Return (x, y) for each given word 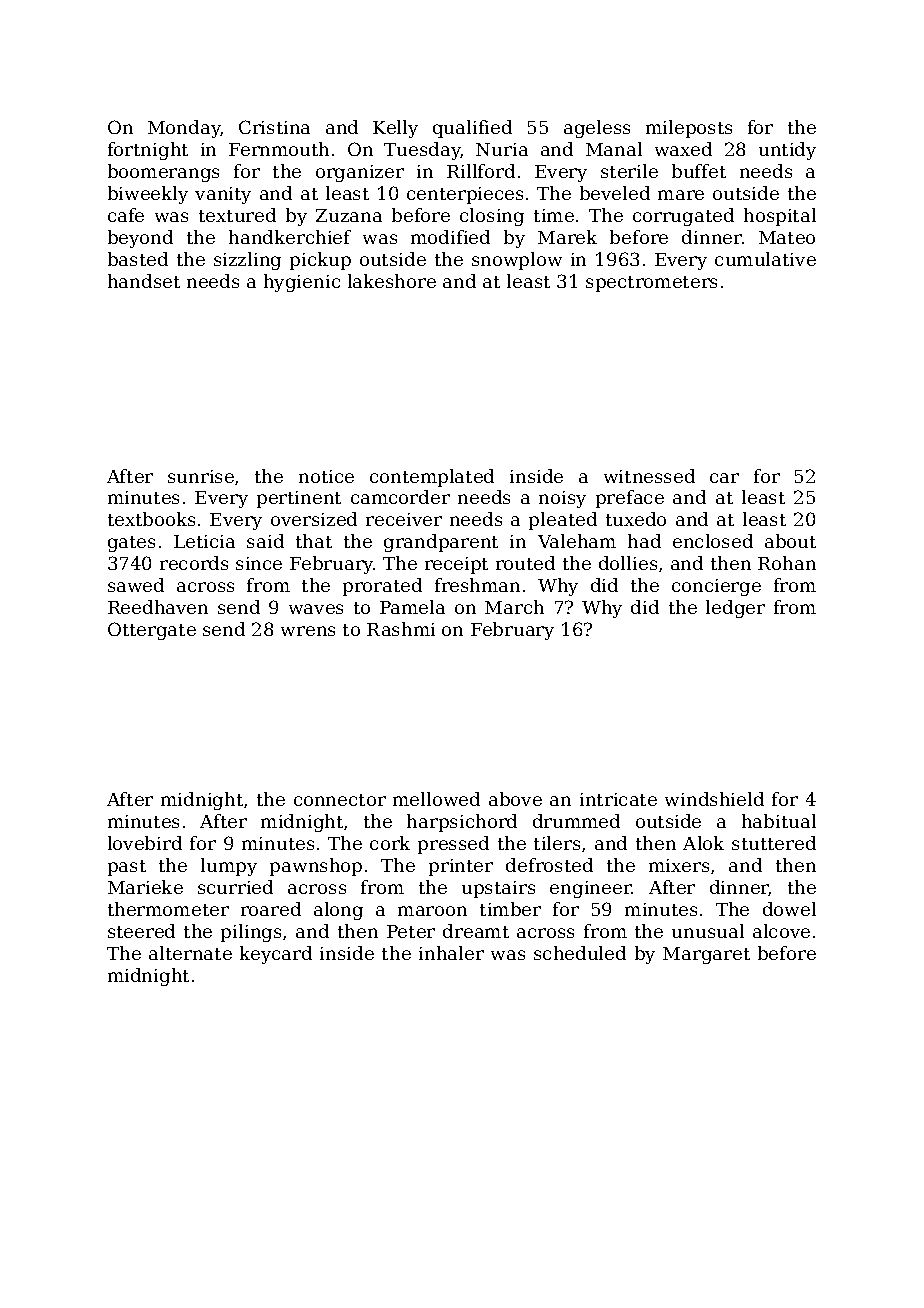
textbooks (151, 519)
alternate (190, 953)
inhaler (451, 953)
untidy (787, 151)
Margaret (706, 955)
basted (138, 259)
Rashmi (401, 629)
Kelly (395, 129)
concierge (716, 587)
